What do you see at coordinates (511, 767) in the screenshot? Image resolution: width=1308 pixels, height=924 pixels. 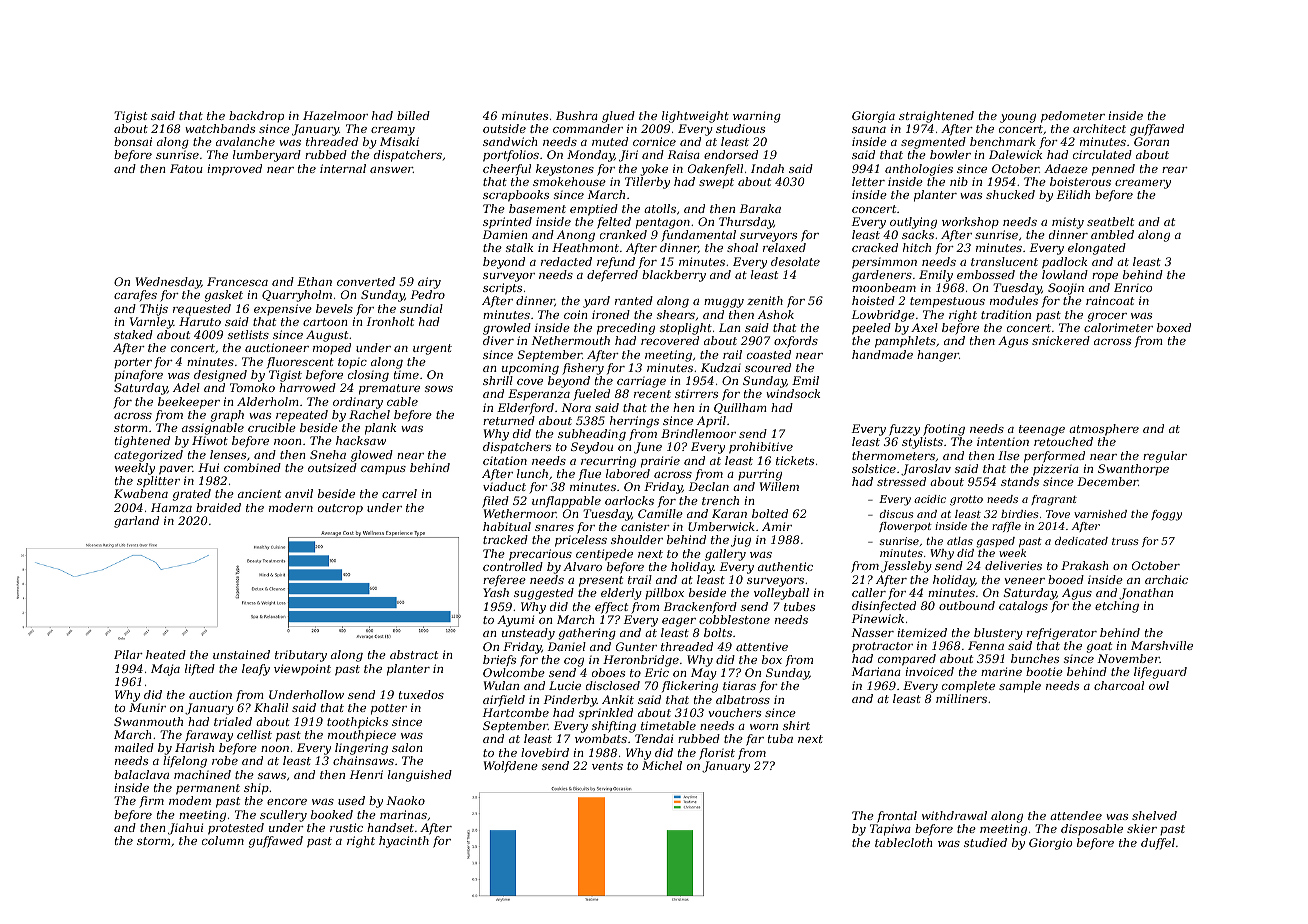 I see `Wolfdene` at bounding box center [511, 767].
